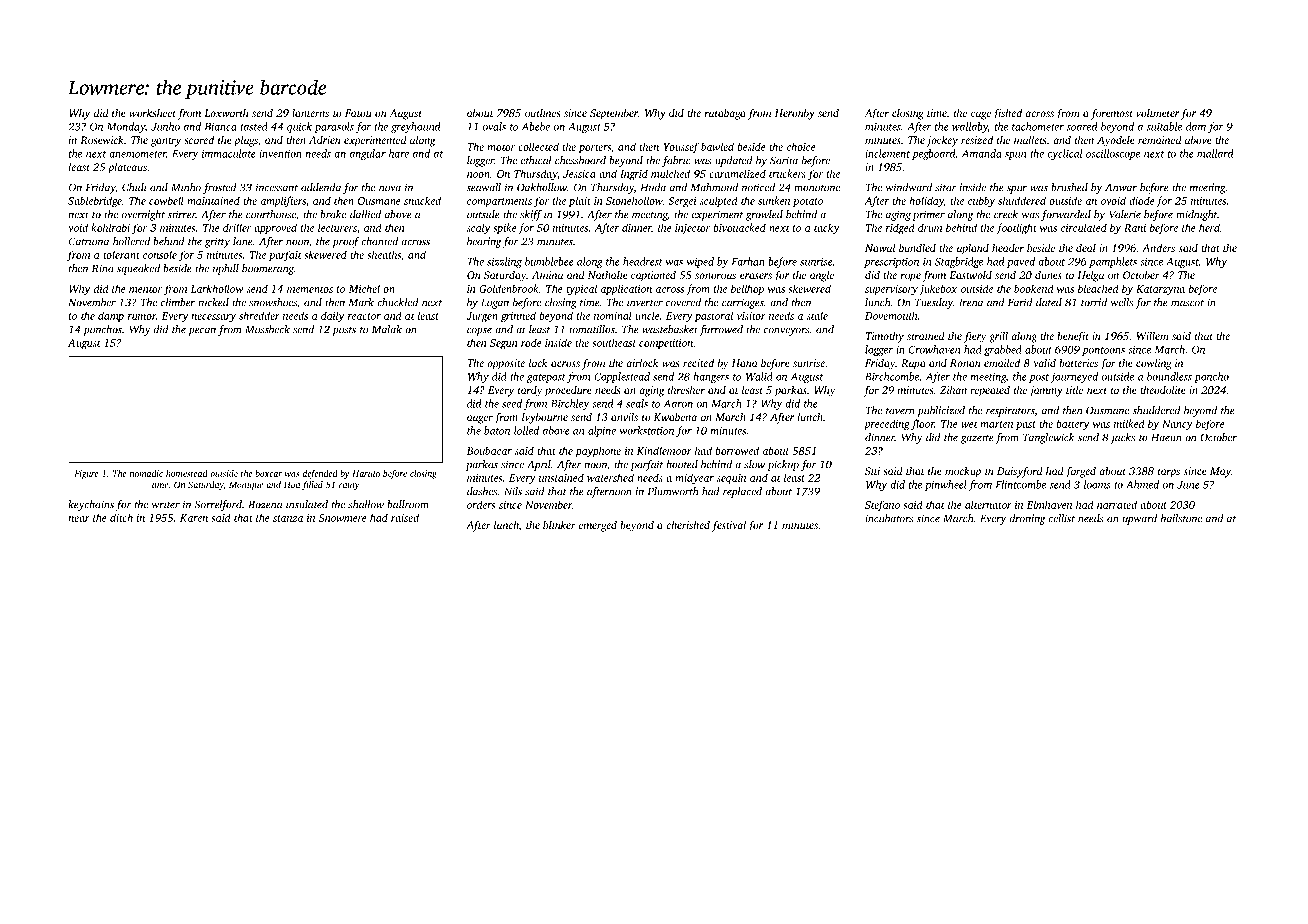 The image size is (1308, 924). Describe the element at coordinates (226, 113) in the screenshot. I see `Loxworth` at that location.
